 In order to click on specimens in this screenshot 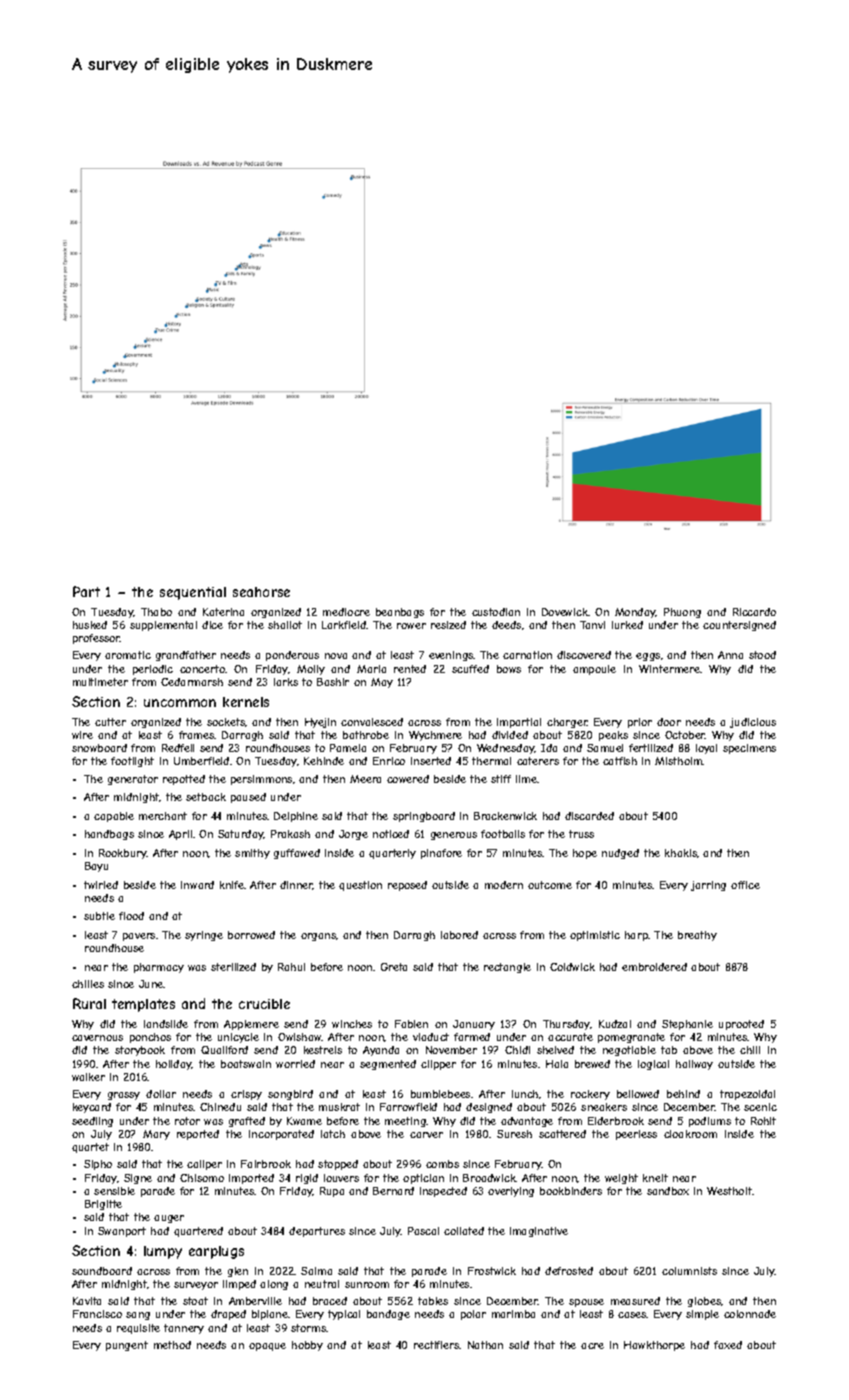, I will do `click(749, 749)`.
